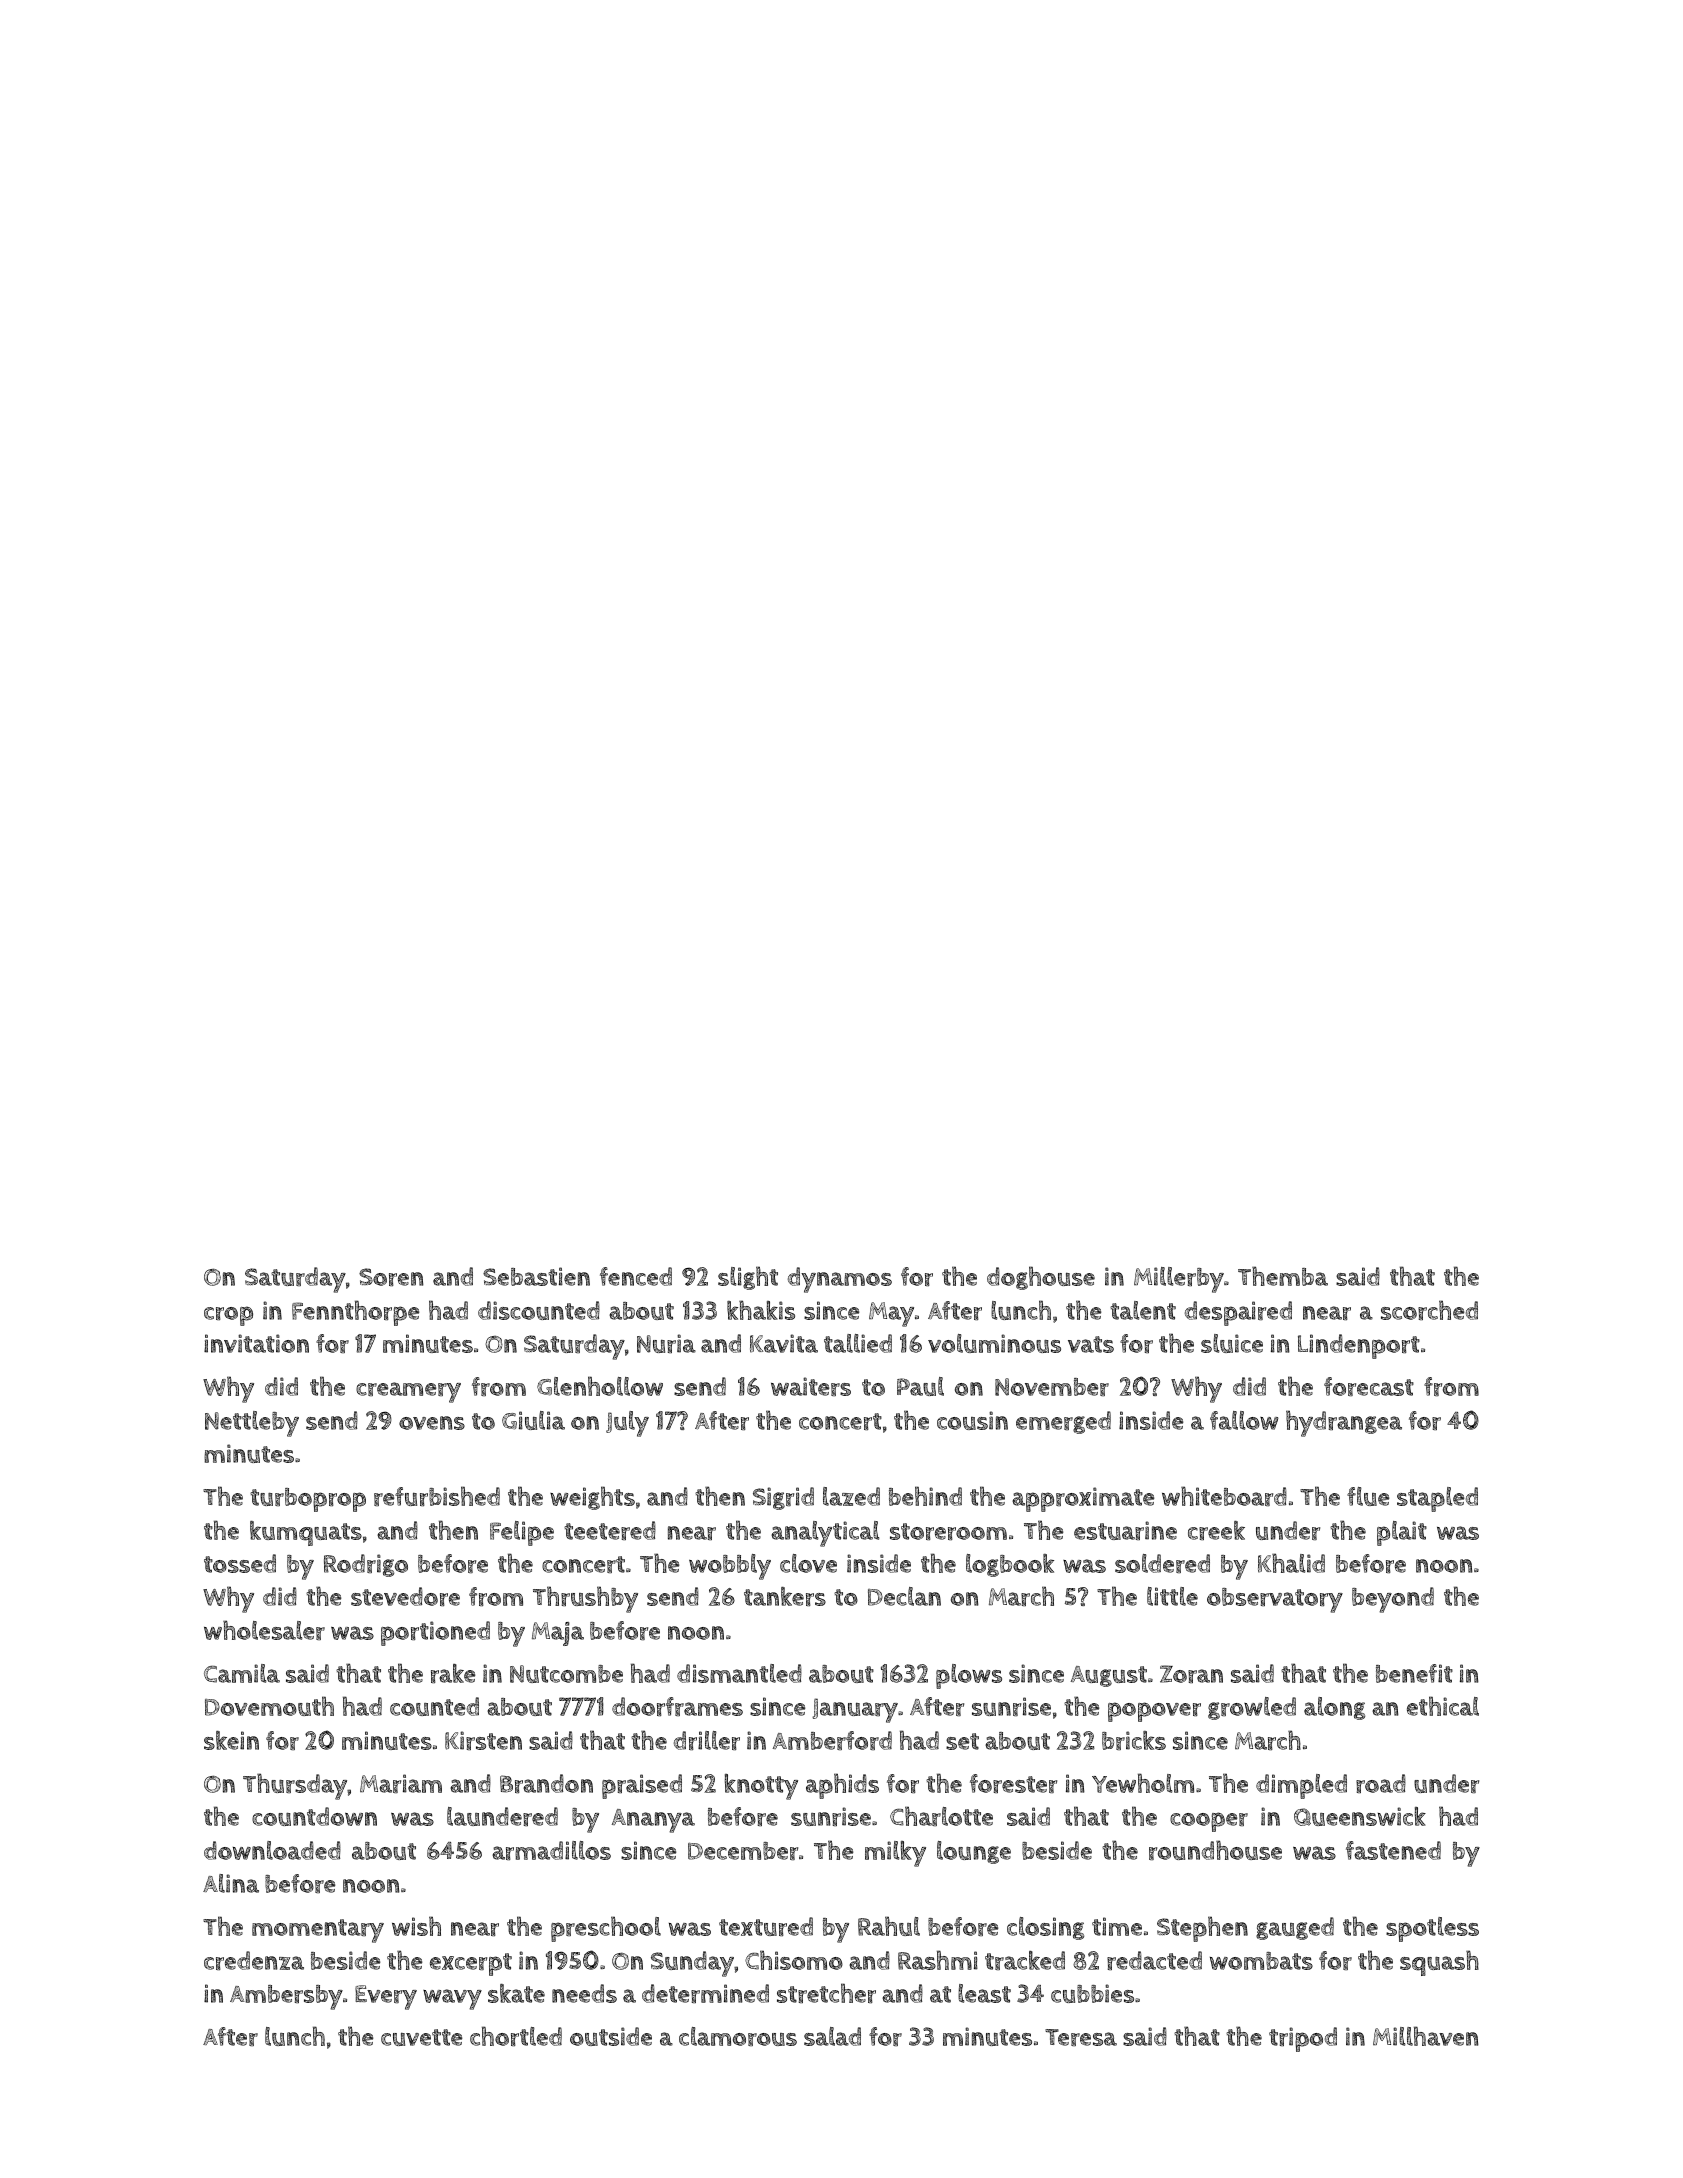 The image size is (1683, 2178). I want to click on cousin, so click(972, 1420).
